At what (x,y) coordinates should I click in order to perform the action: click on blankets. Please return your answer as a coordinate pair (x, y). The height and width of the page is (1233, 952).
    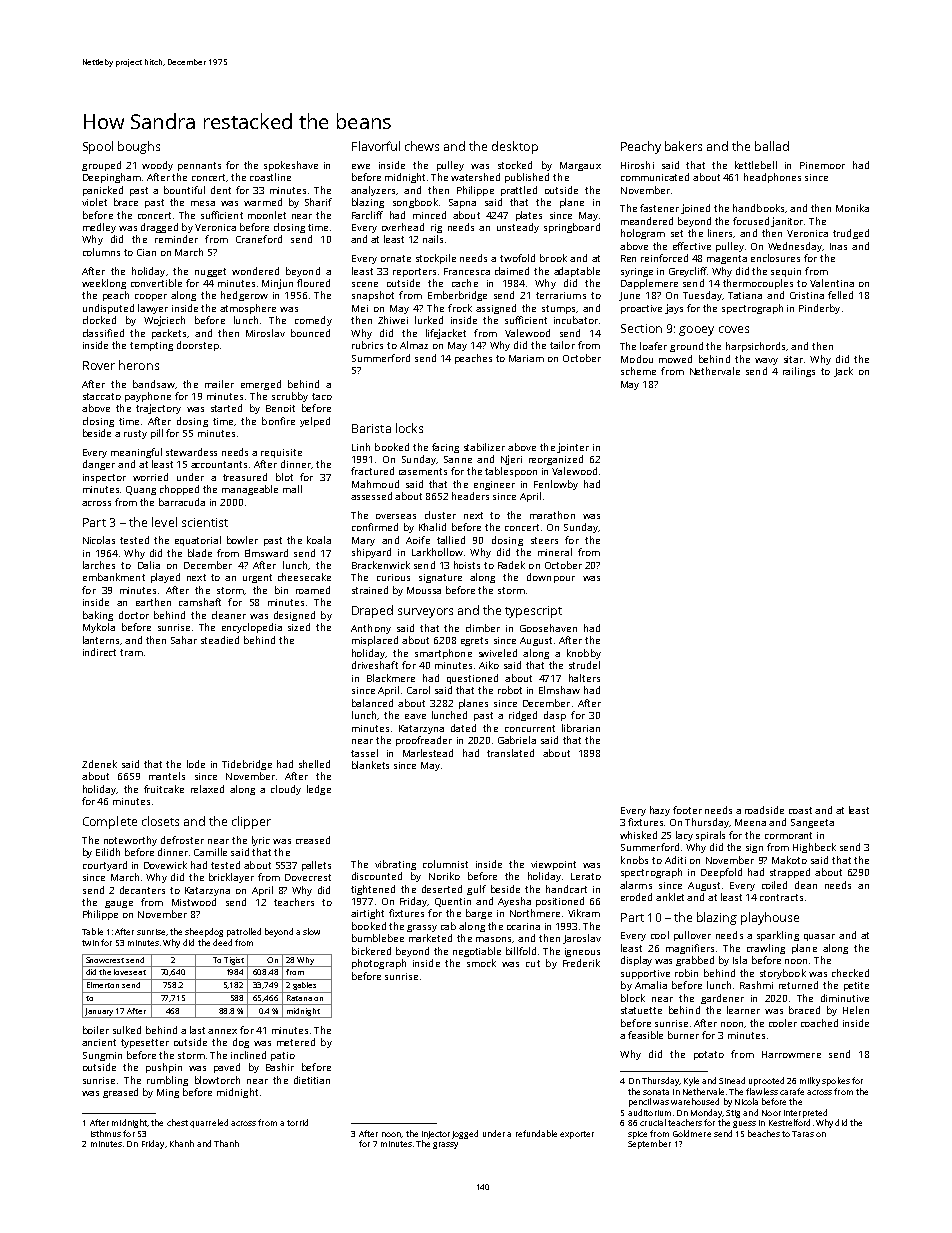
    Looking at the image, I should click on (370, 765).
